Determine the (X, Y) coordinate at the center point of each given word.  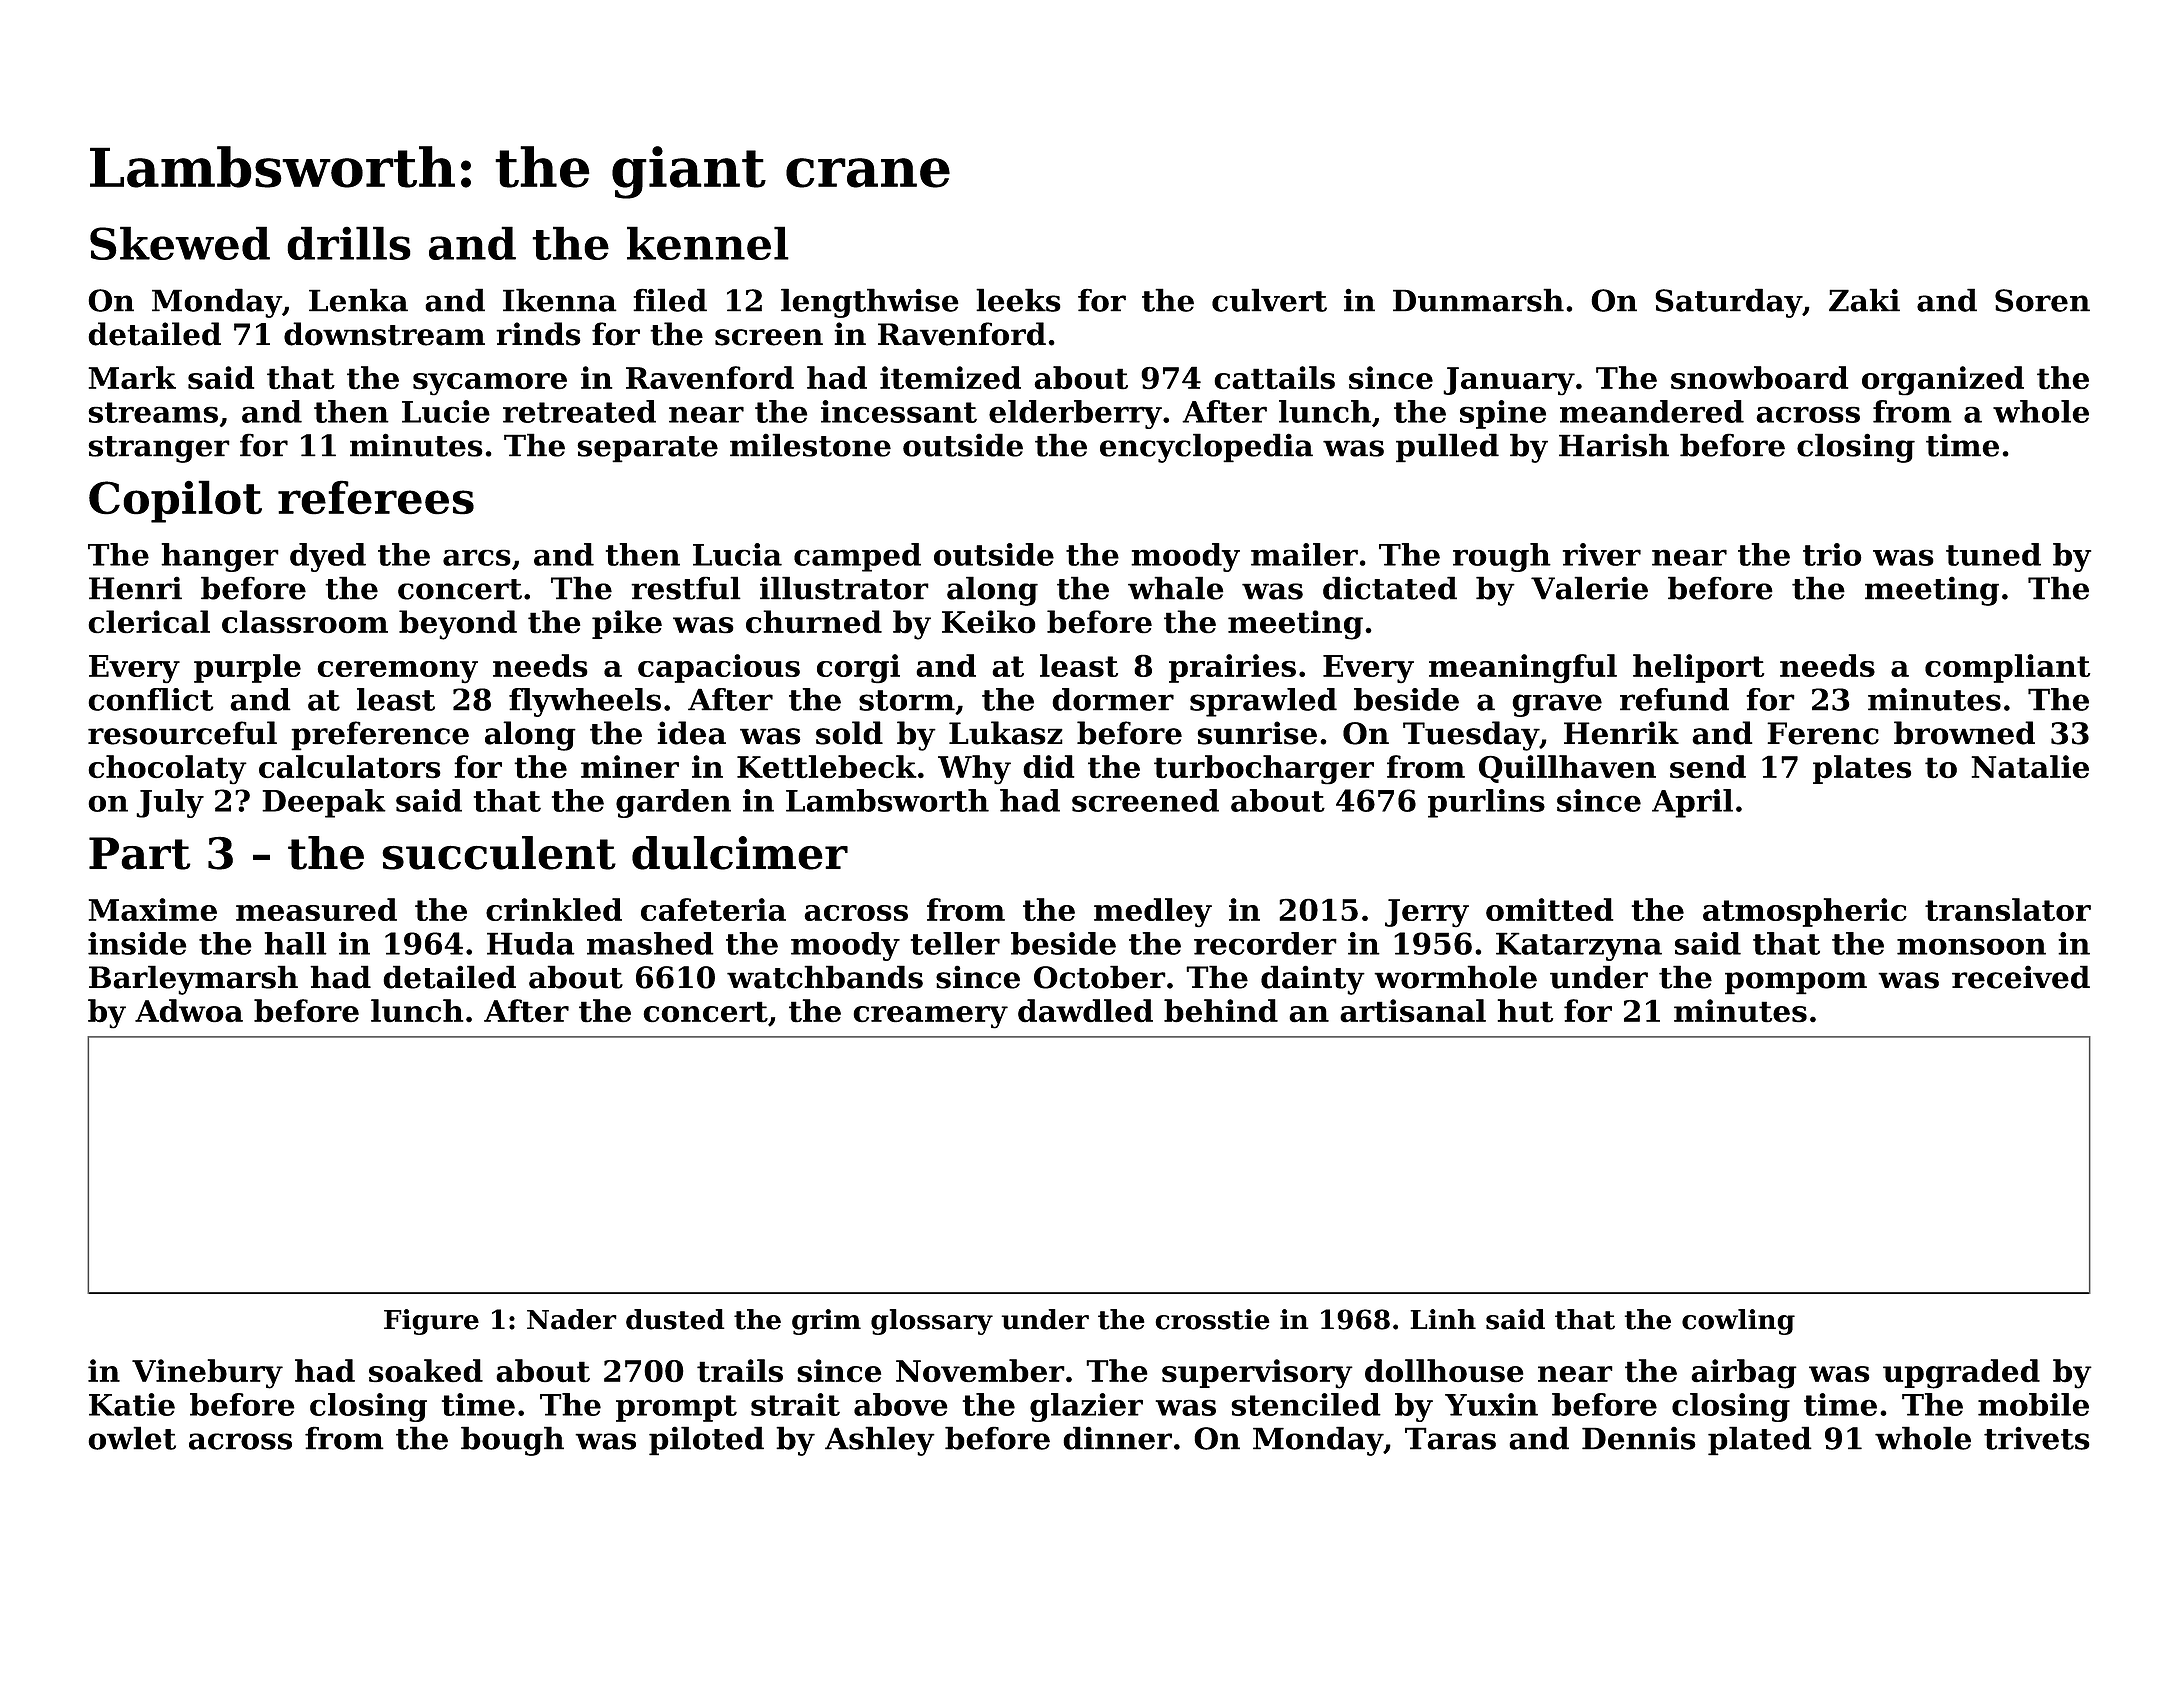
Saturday (1728, 303)
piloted (706, 1441)
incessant (899, 411)
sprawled (1263, 702)
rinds (538, 334)
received (2021, 977)
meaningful (1523, 668)
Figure (431, 1322)
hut (1525, 1011)
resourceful (182, 733)
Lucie (446, 411)
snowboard (1760, 378)
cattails (1274, 378)
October (1100, 977)
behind (1221, 1011)
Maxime (152, 909)
